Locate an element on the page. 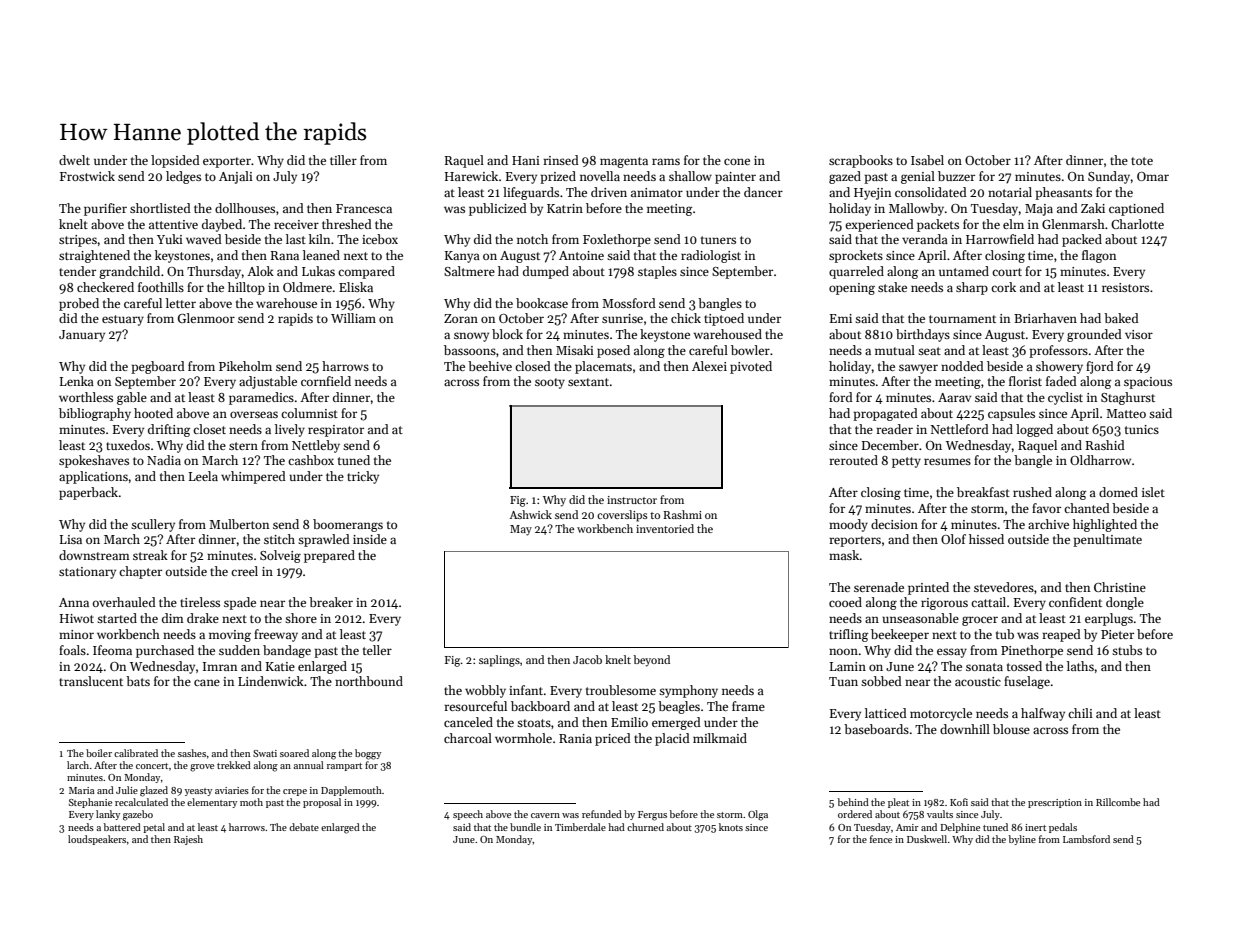  Isabel is located at coordinates (927, 160).
